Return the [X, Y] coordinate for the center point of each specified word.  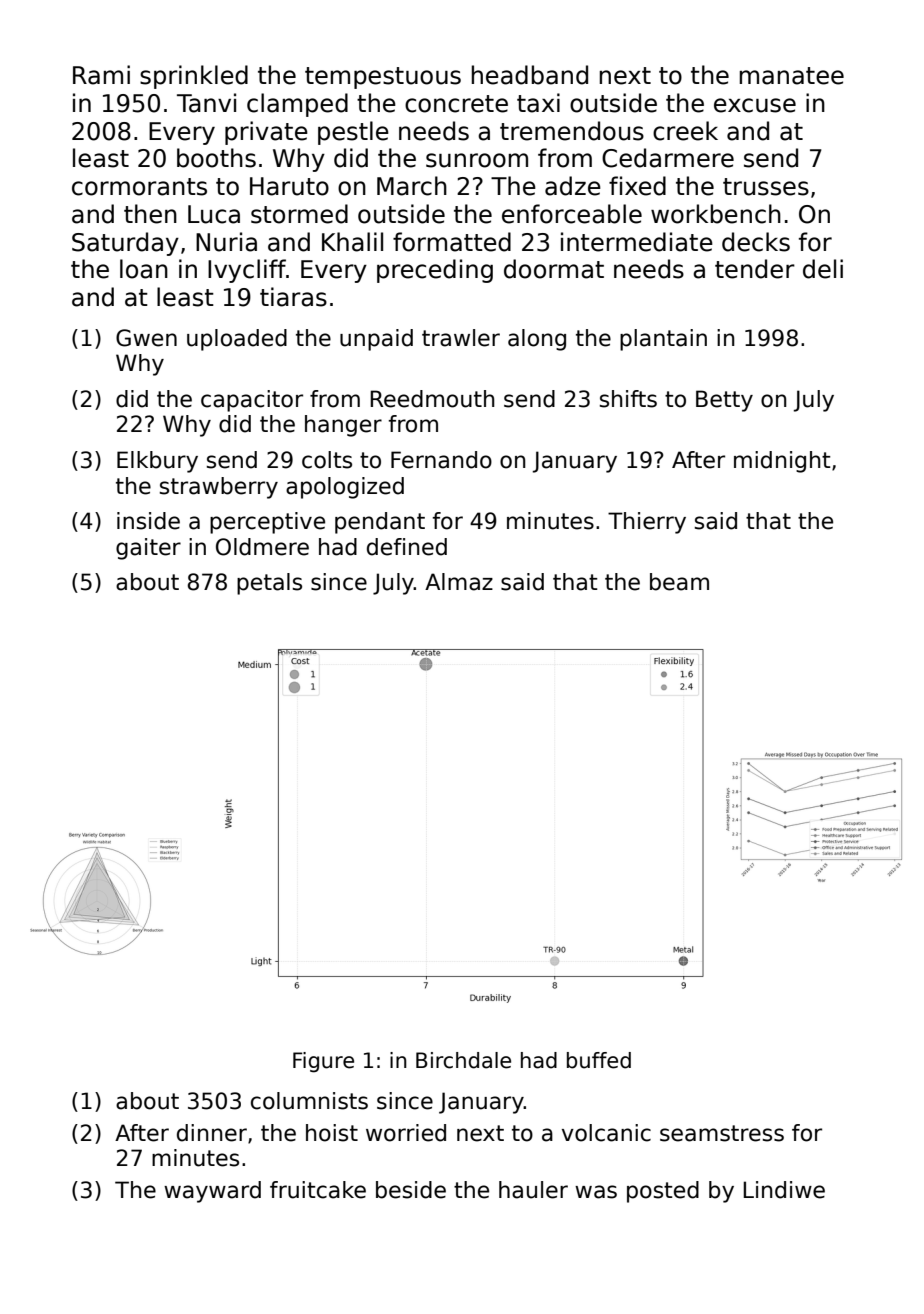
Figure [323, 1062]
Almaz [459, 582]
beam [679, 582]
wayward [212, 1192]
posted [663, 1192]
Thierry [647, 523]
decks [756, 242]
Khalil [352, 242]
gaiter [148, 549]
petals [269, 584]
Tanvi [206, 103]
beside [411, 1190]
